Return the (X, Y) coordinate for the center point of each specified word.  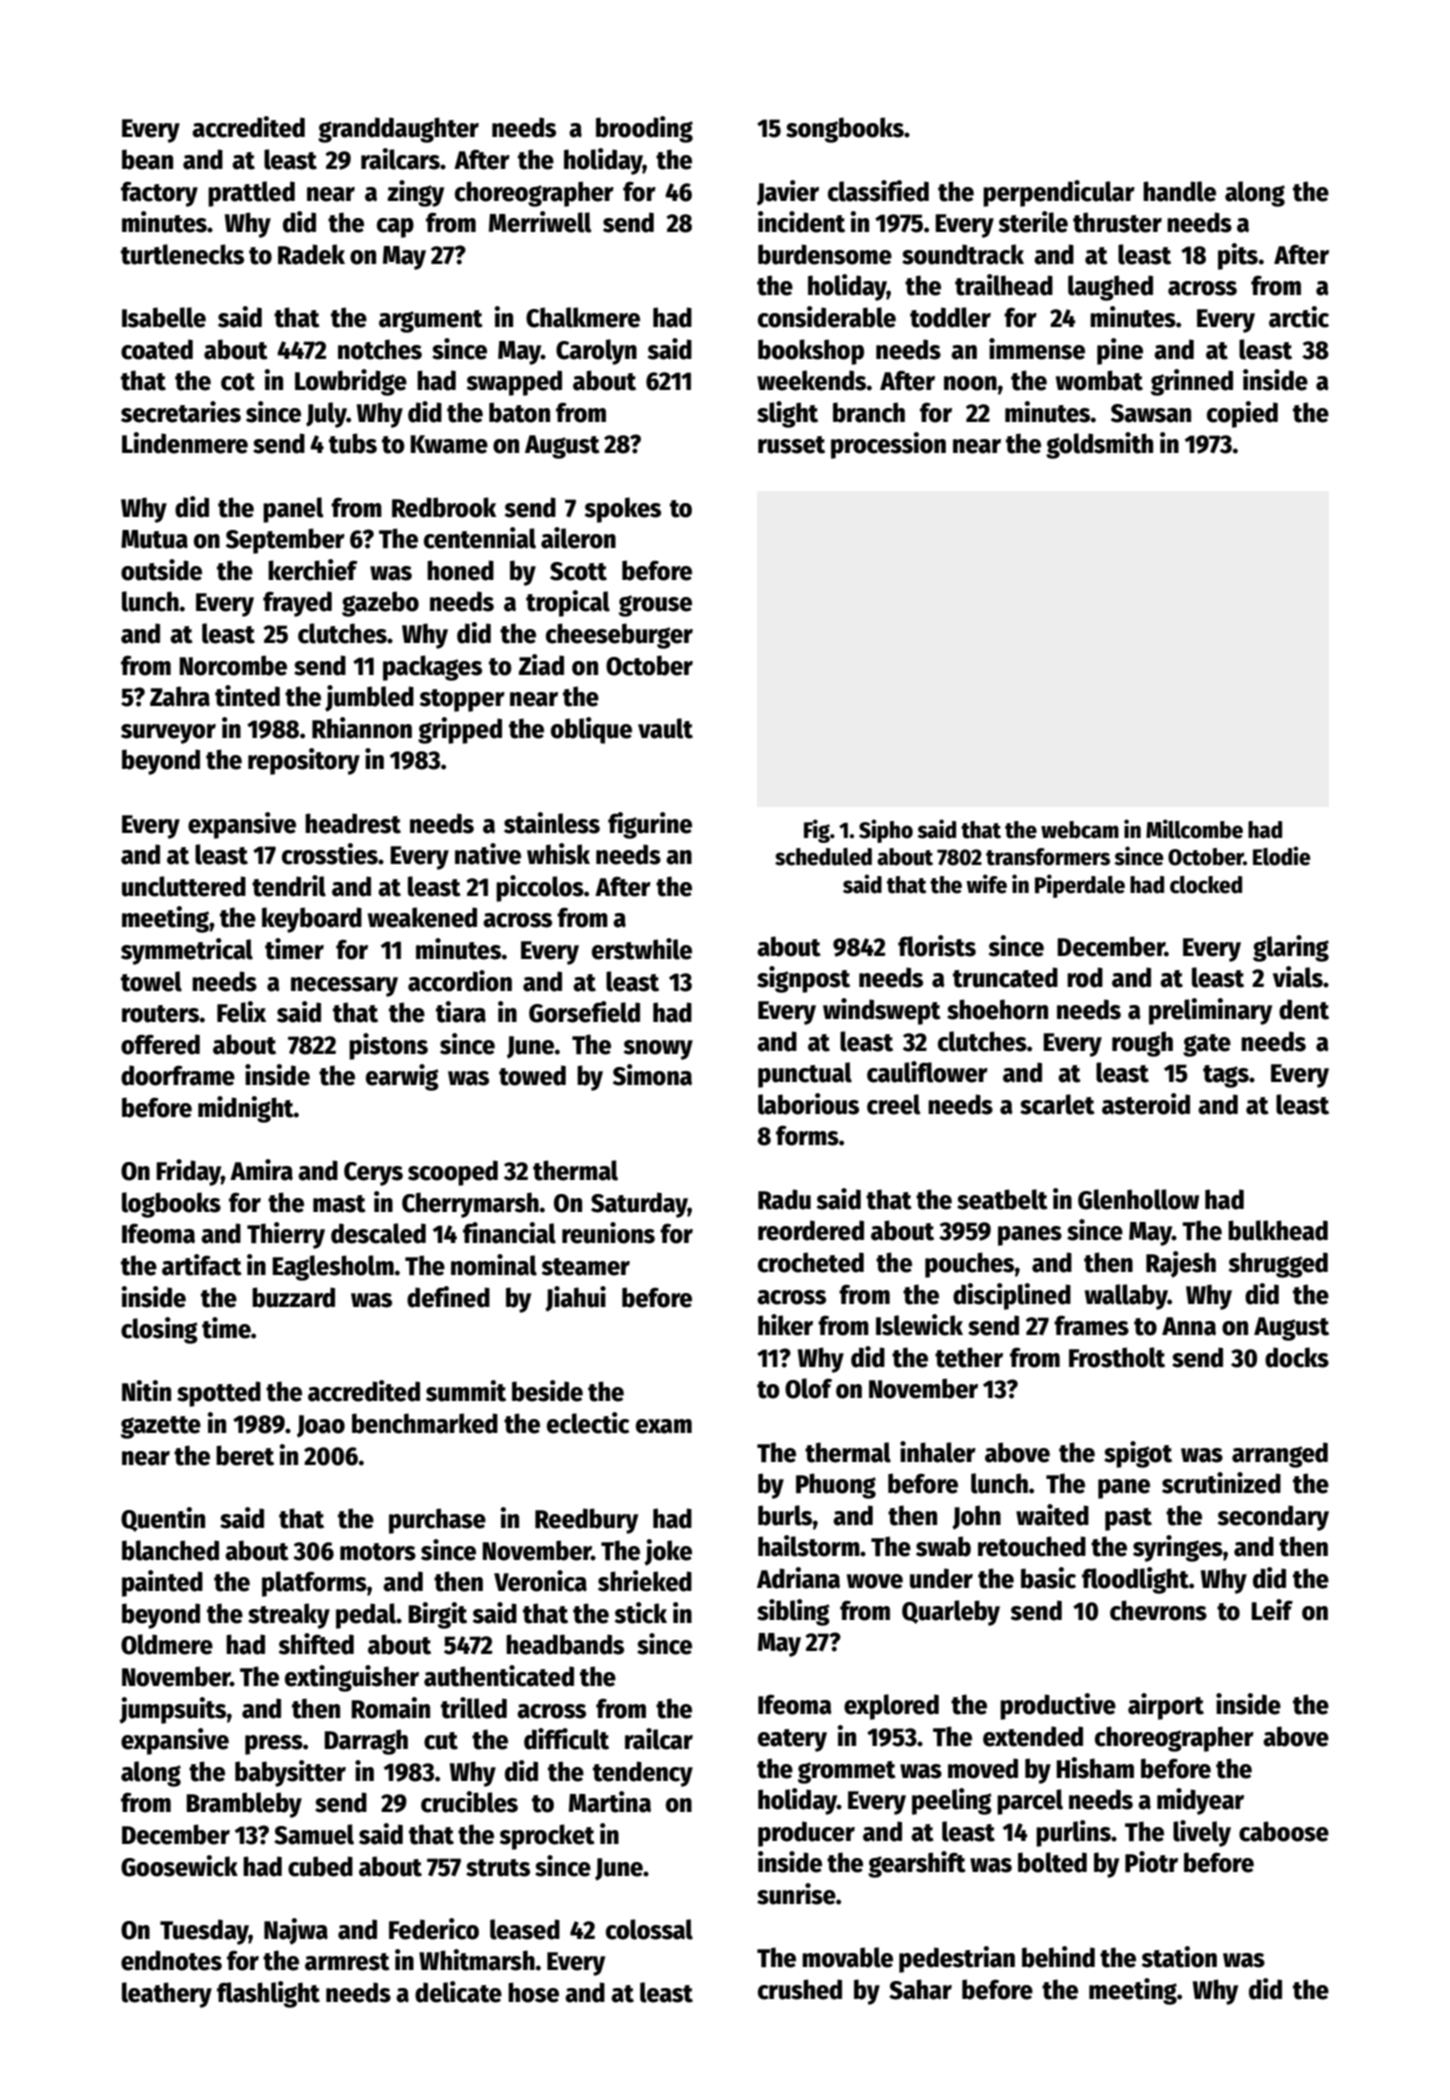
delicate (458, 1992)
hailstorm (809, 1546)
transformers (1048, 857)
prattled (251, 194)
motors (378, 1552)
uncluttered (184, 886)
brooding (644, 129)
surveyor (168, 734)
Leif (1272, 1610)
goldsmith (1099, 445)
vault (665, 728)
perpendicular (1059, 193)
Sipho (886, 831)
